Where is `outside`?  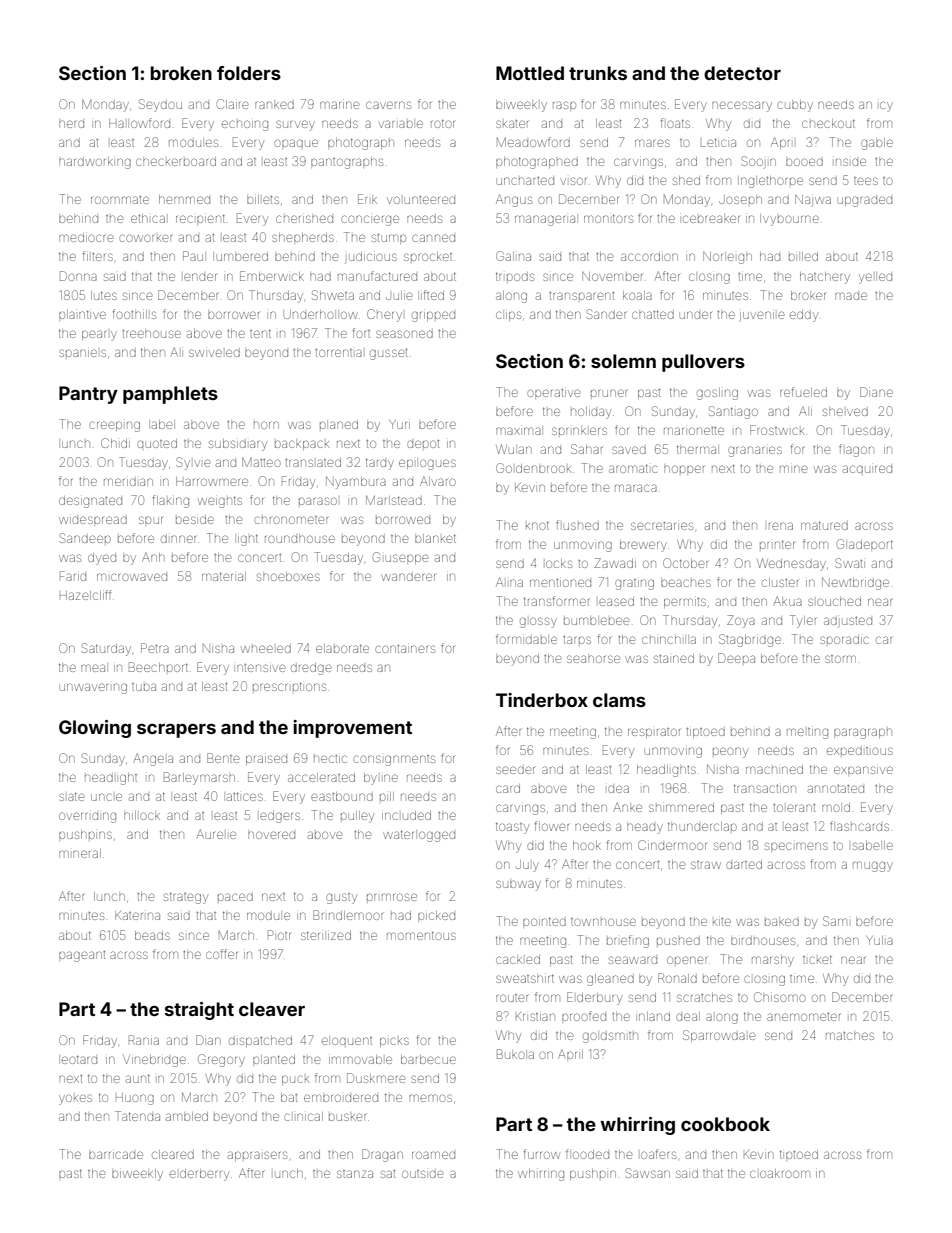
outside is located at coordinates (422, 1174).
